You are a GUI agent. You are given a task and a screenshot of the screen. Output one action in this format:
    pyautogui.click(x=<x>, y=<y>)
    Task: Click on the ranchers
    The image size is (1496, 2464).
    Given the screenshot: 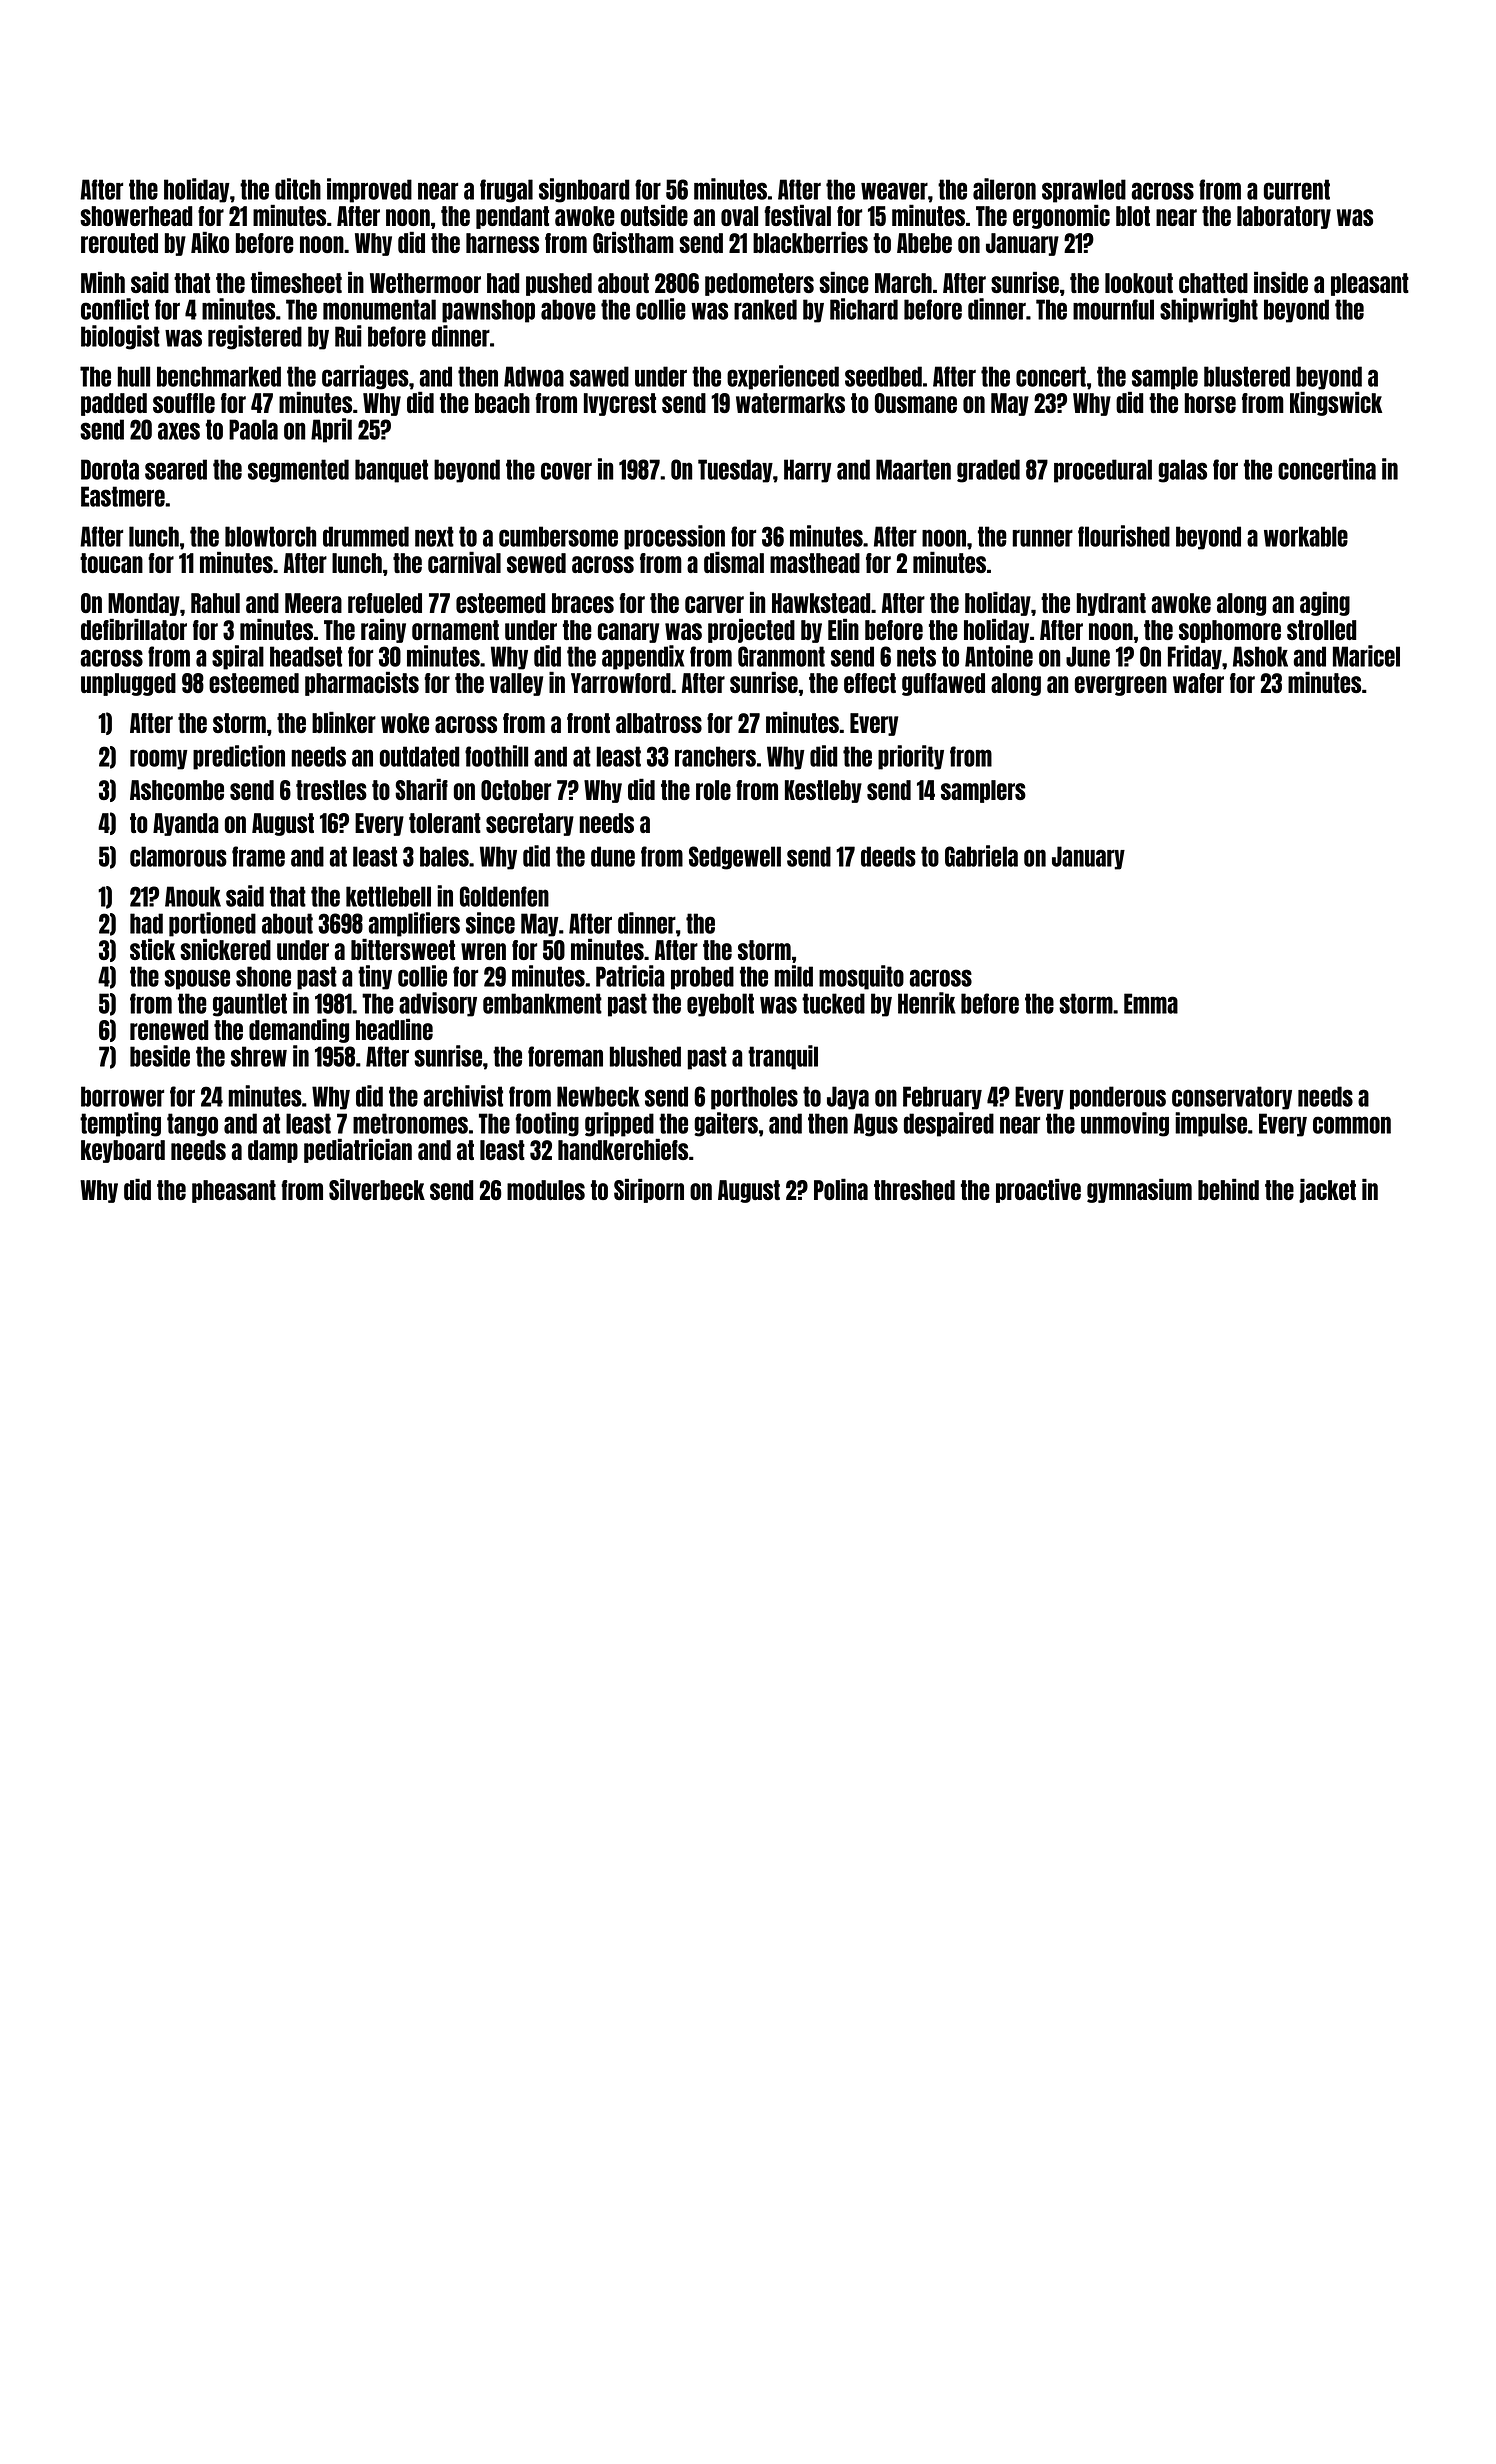 What is the action you would take?
    pyautogui.click(x=715, y=756)
